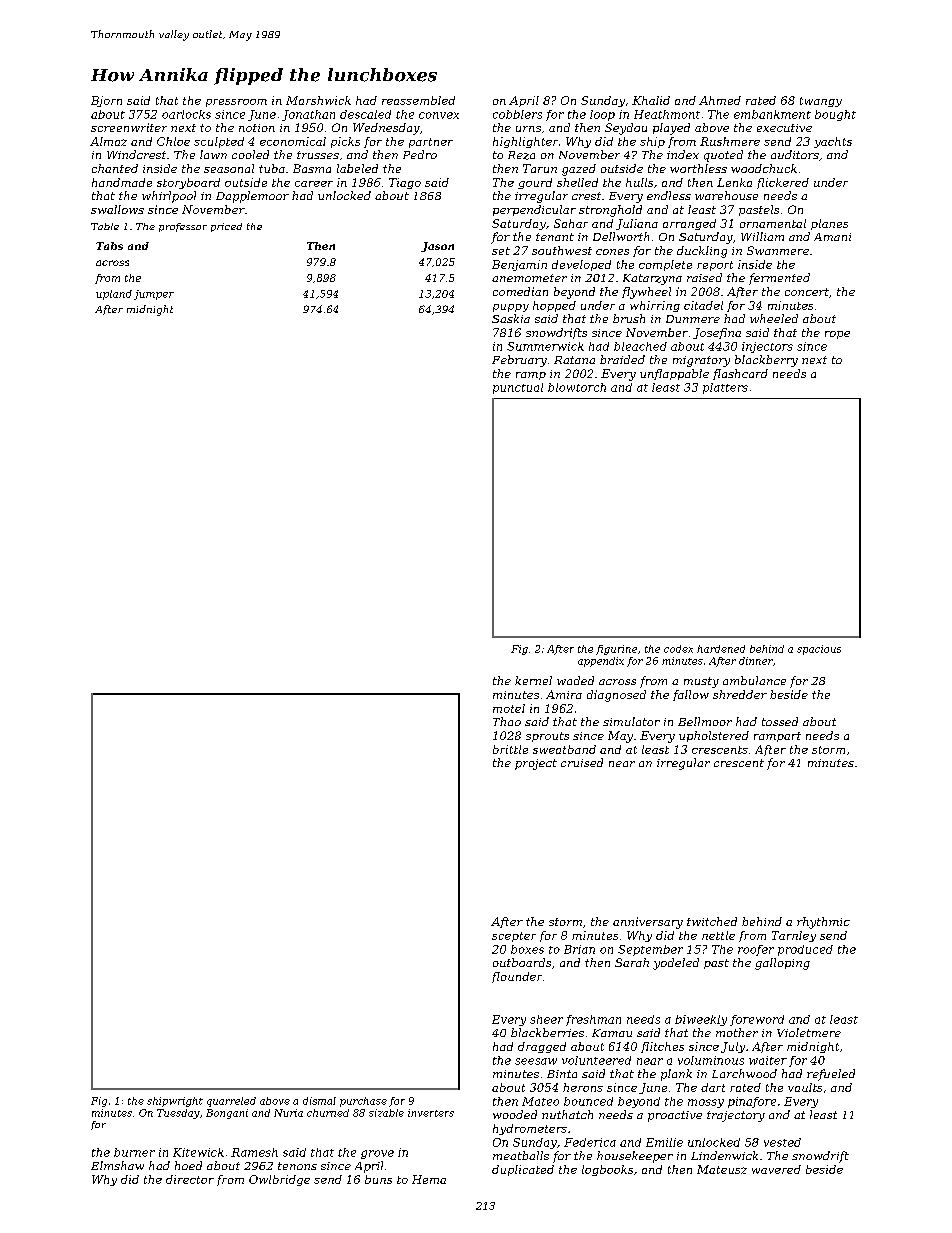 The image size is (952, 1233). I want to click on jumper, so click(154, 295).
